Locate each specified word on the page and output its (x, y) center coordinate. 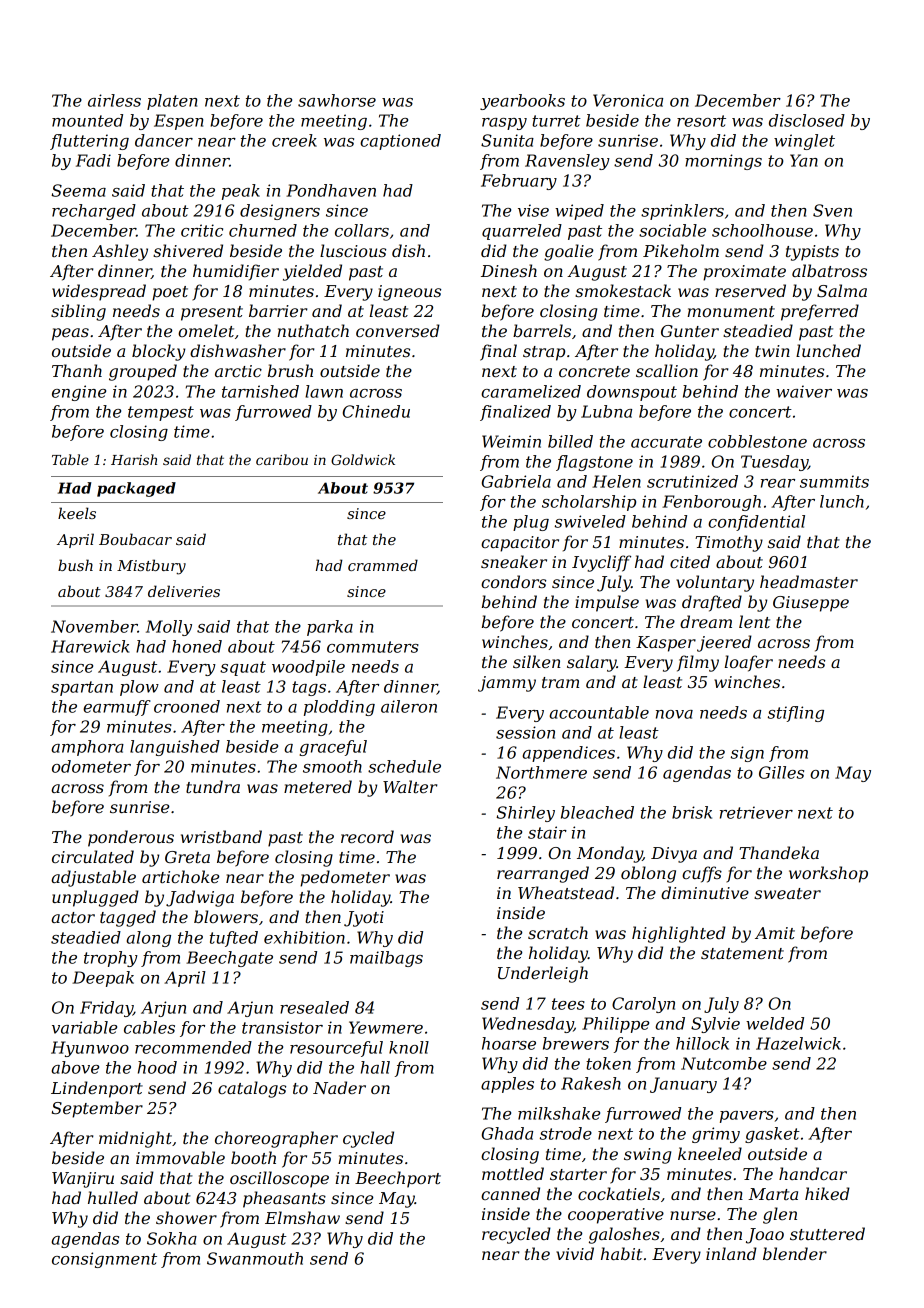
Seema (78, 190)
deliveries (184, 591)
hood (157, 1067)
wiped (579, 212)
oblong (648, 874)
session (525, 732)
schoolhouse (762, 230)
